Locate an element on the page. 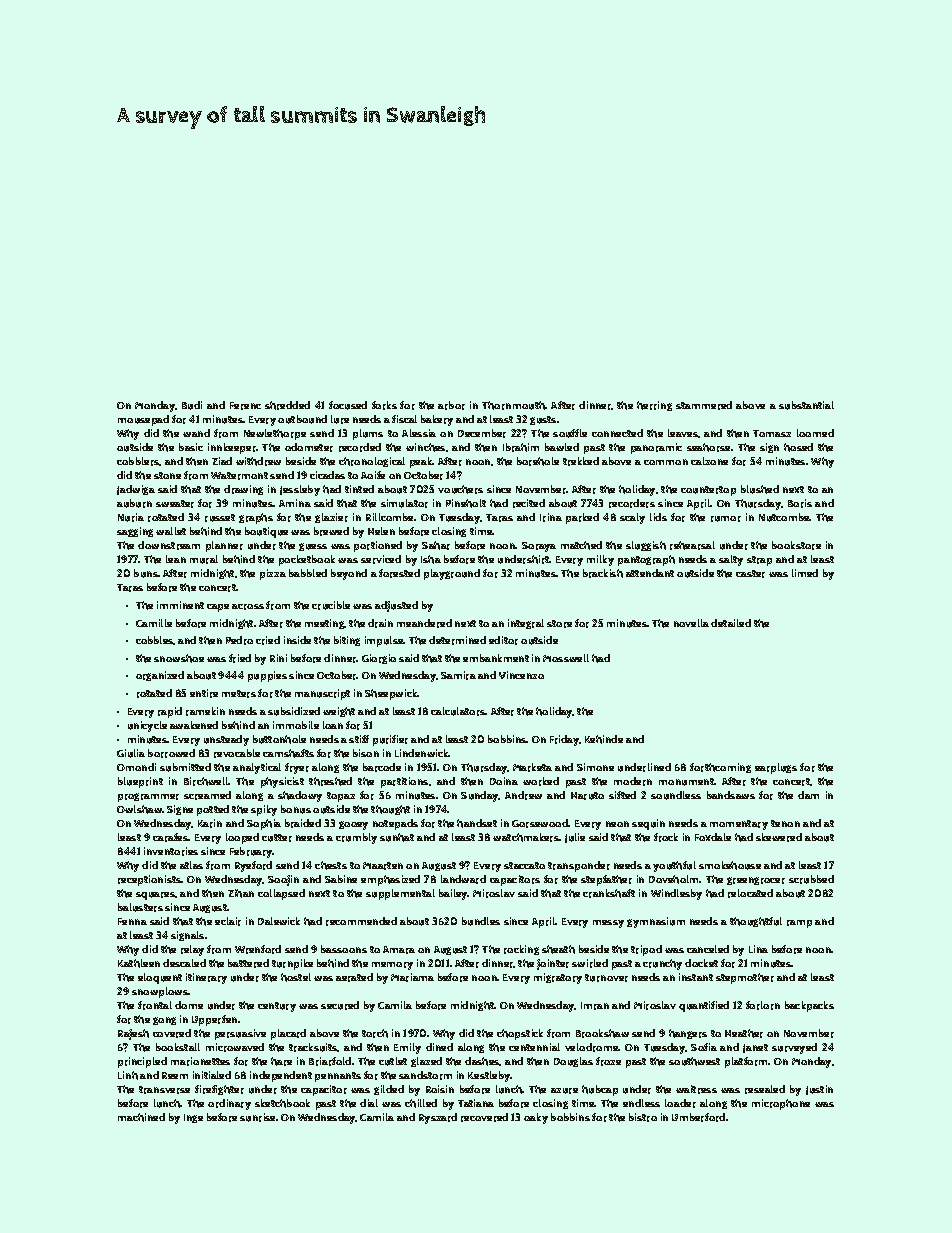  firefighter is located at coordinates (219, 1090).
